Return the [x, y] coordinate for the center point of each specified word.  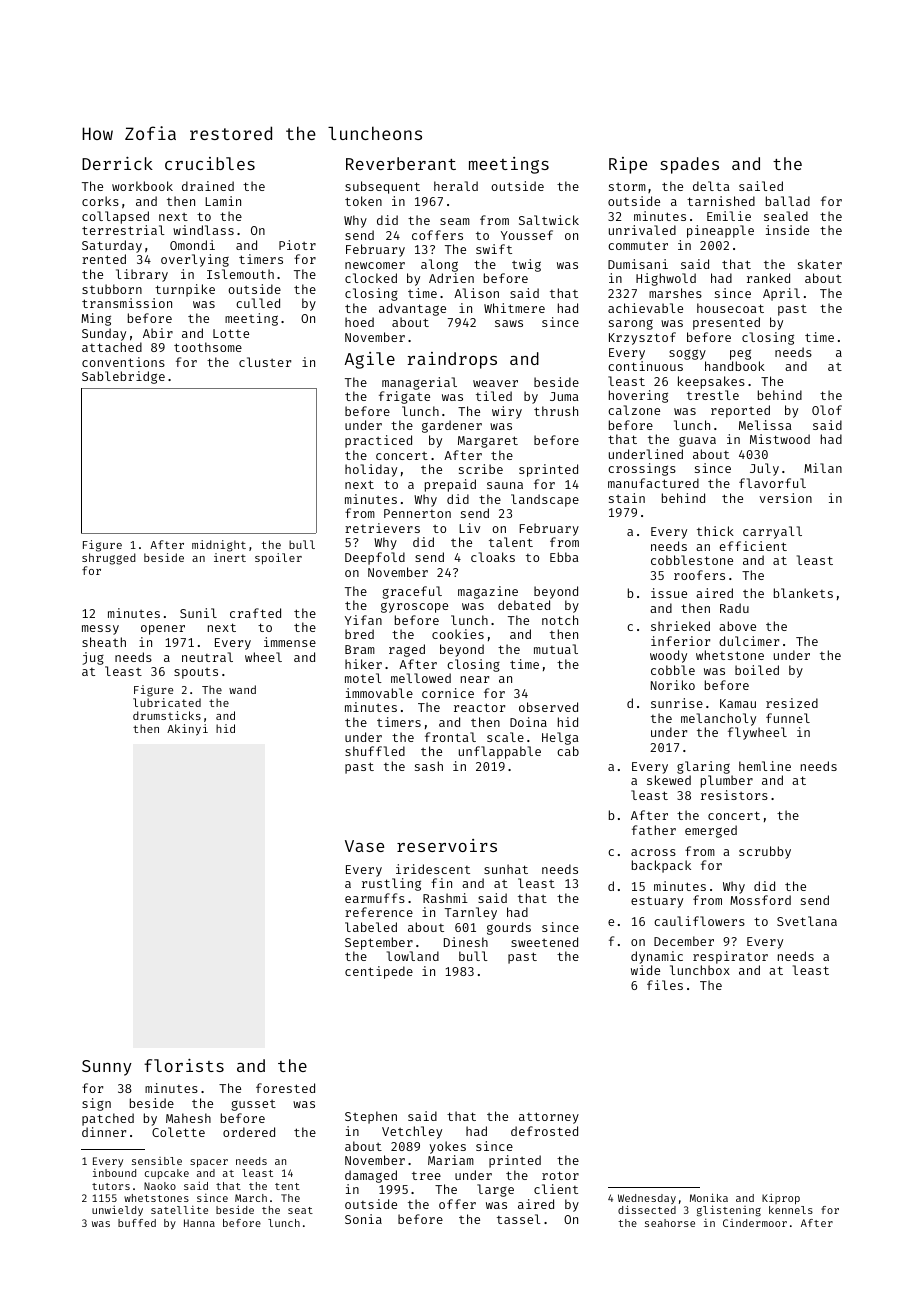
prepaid [450, 485]
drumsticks [167, 715]
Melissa [765, 425]
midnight [219, 546]
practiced [378, 441]
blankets [803, 593]
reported [740, 411]
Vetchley [412, 1132]
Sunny [107, 1068]
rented [104, 259]
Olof [827, 410]
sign [96, 1104]
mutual [556, 649]
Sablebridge [123, 377]
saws [509, 323]
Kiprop [781, 1198]
